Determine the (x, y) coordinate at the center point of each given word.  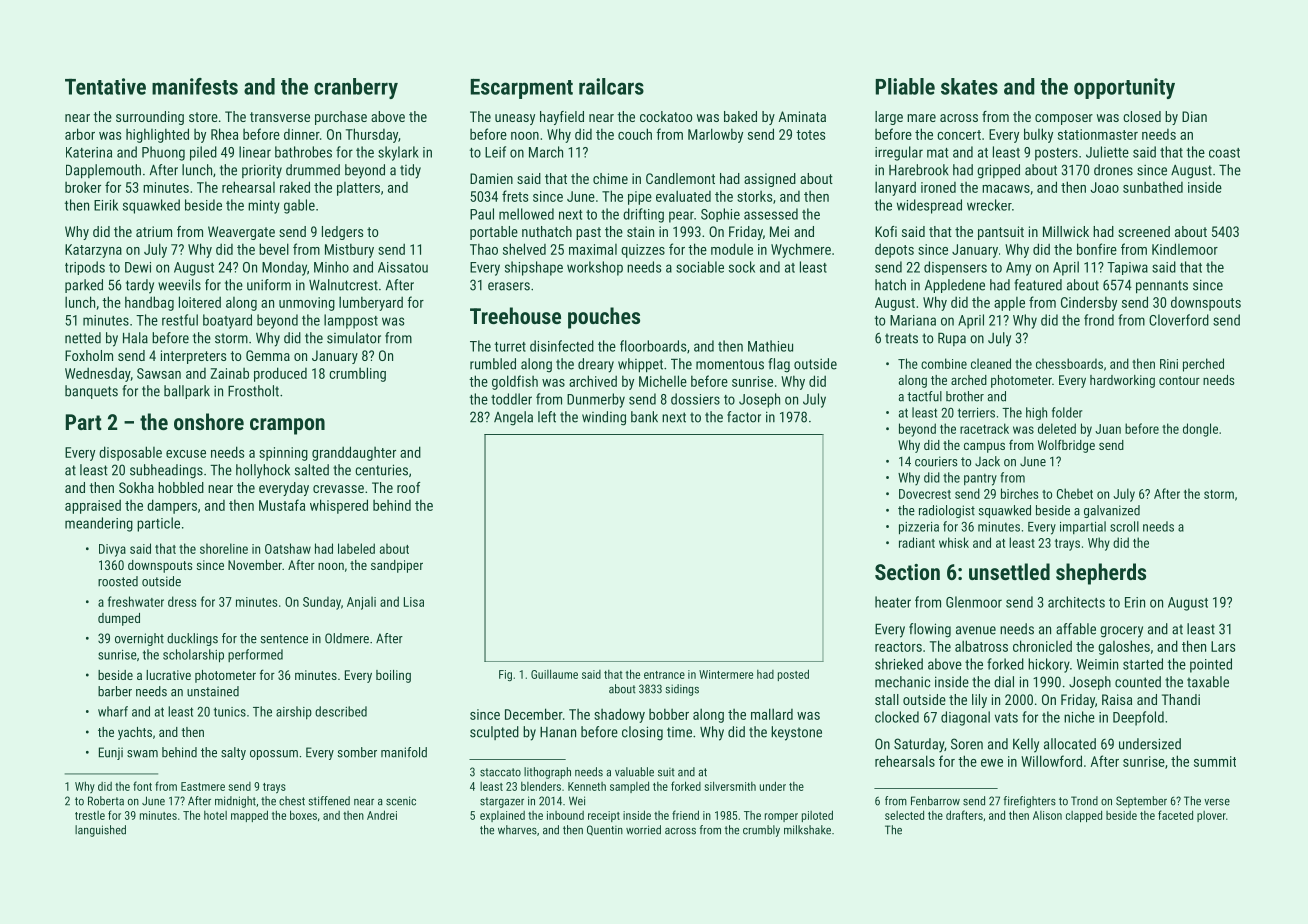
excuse (186, 454)
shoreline (224, 548)
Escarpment (522, 89)
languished (100, 831)
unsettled (1009, 571)
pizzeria (919, 528)
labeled (356, 548)
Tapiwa (1127, 268)
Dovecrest (925, 494)
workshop (595, 268)
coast (1224, 153)
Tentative (105, 86)
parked (84, 286)
